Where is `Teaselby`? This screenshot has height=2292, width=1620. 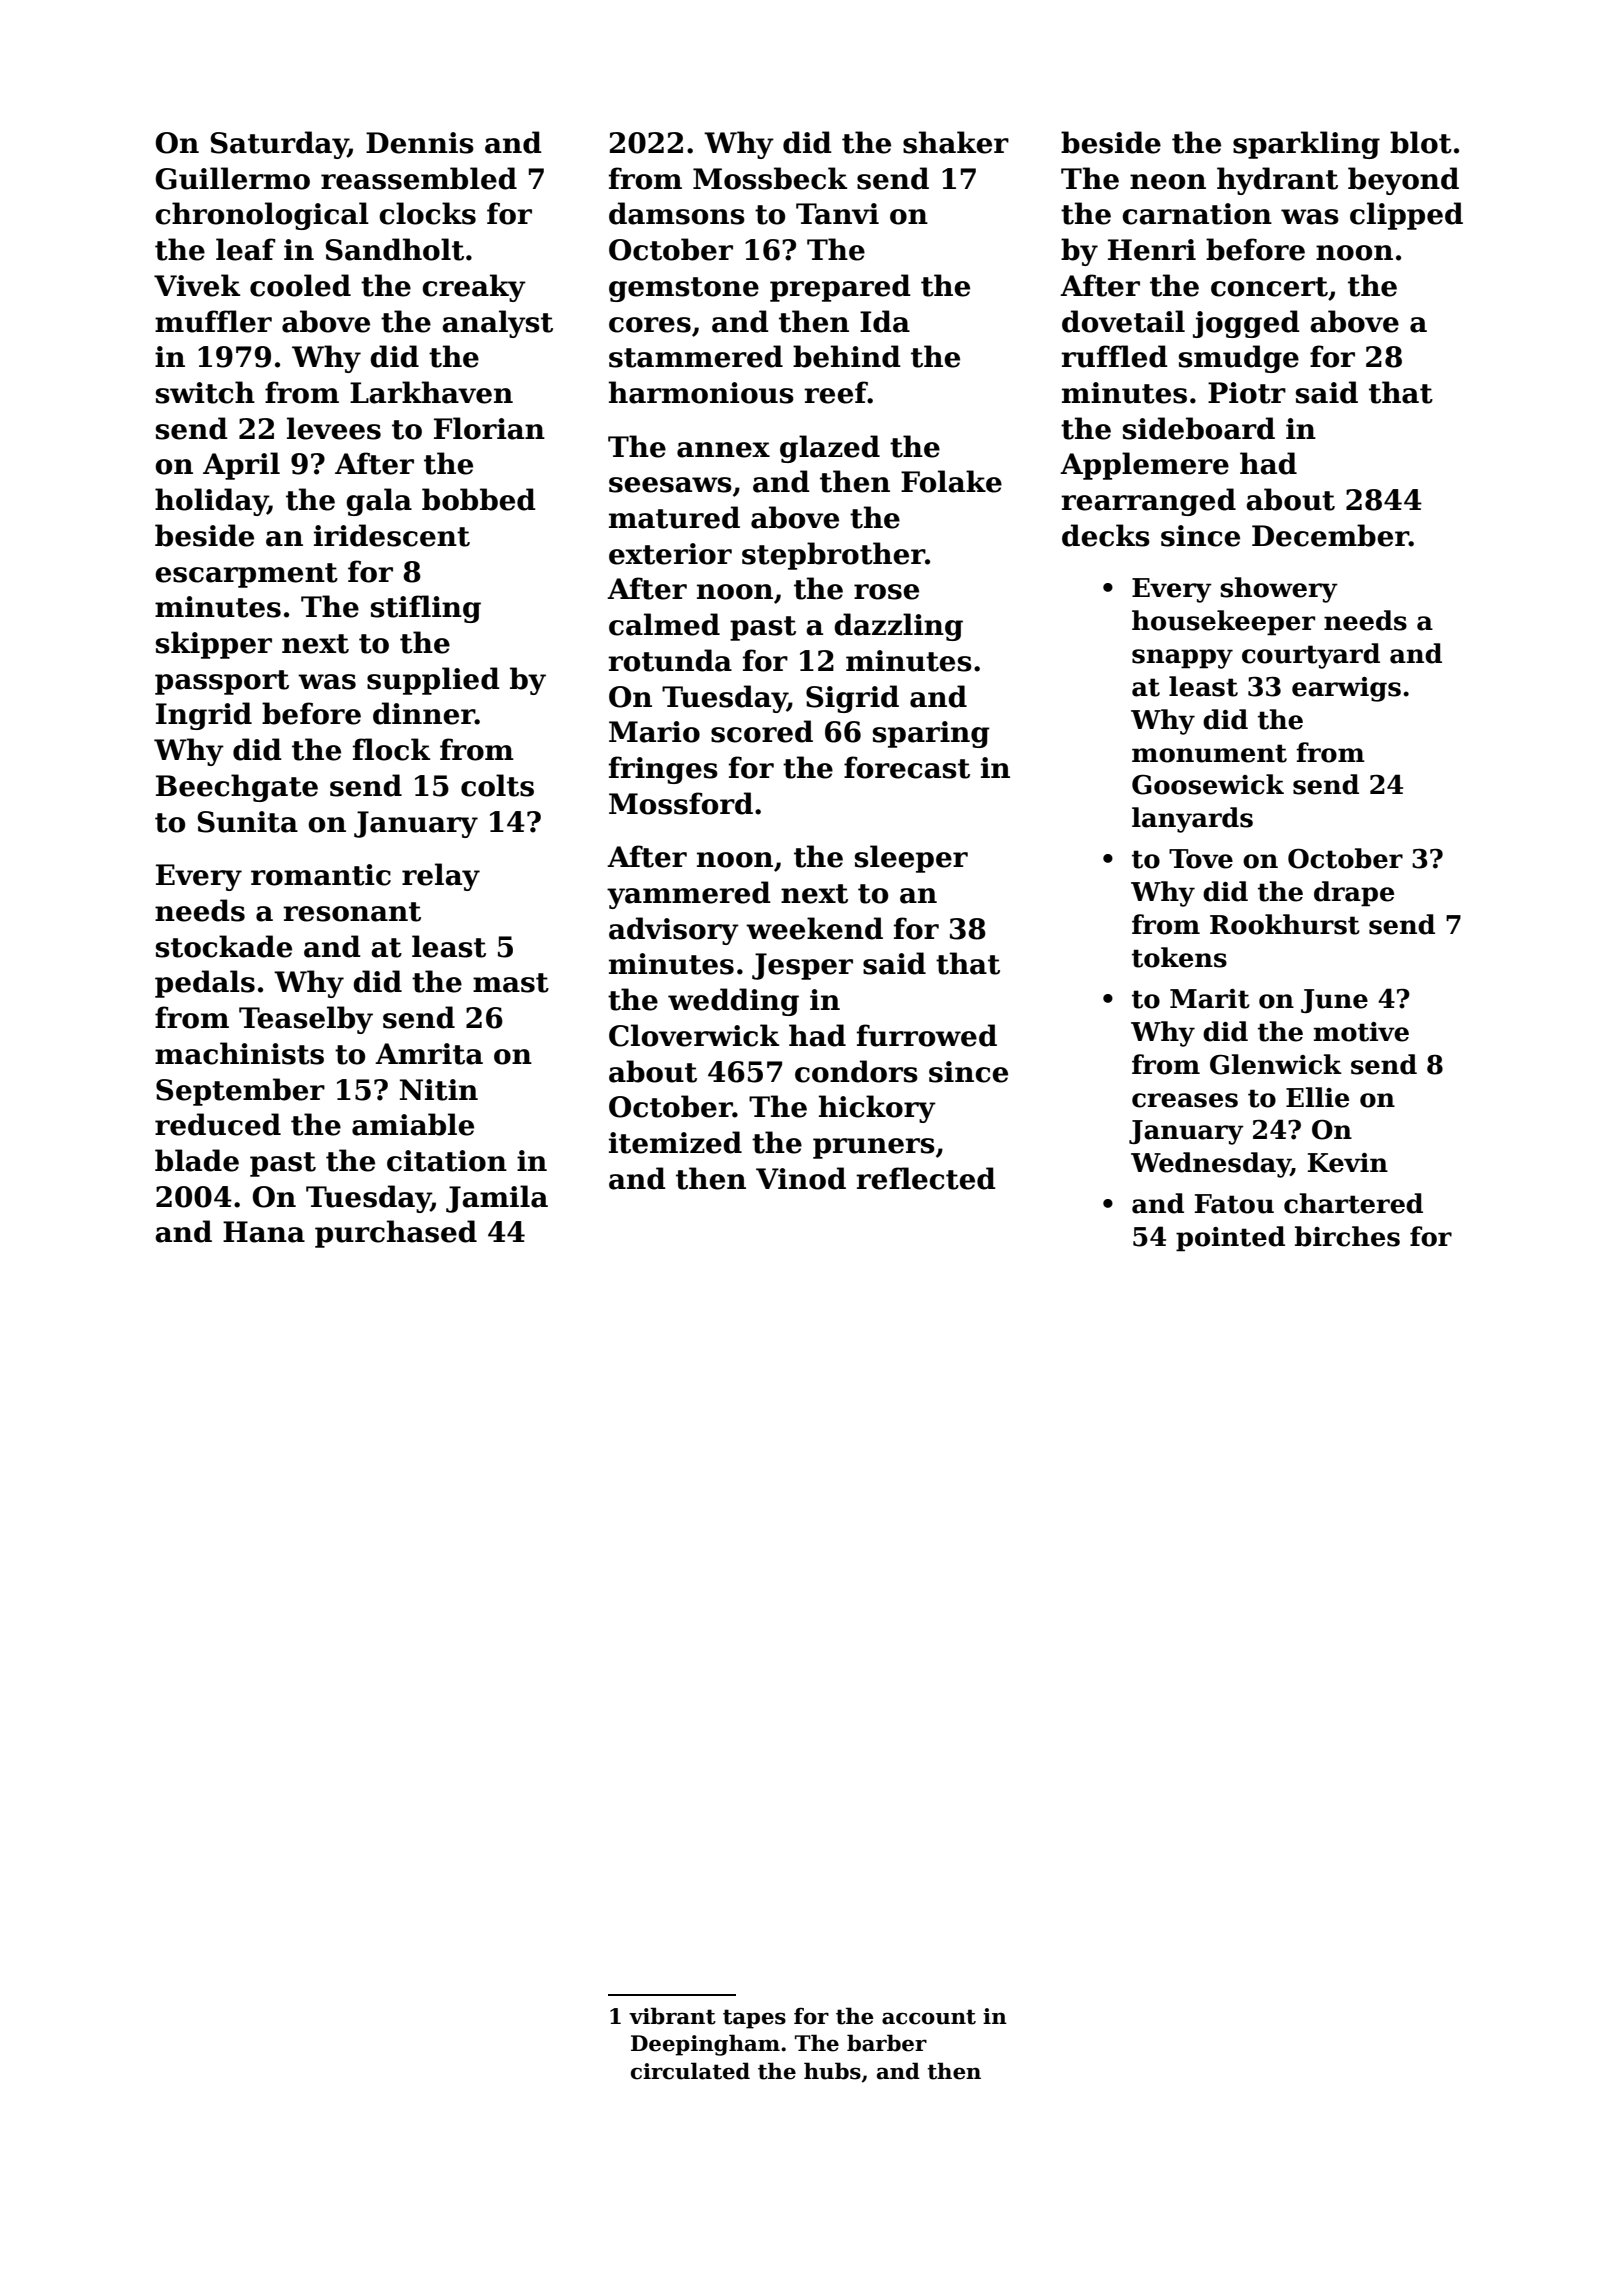 Teaselby is located at coordinates (306, 1020).
